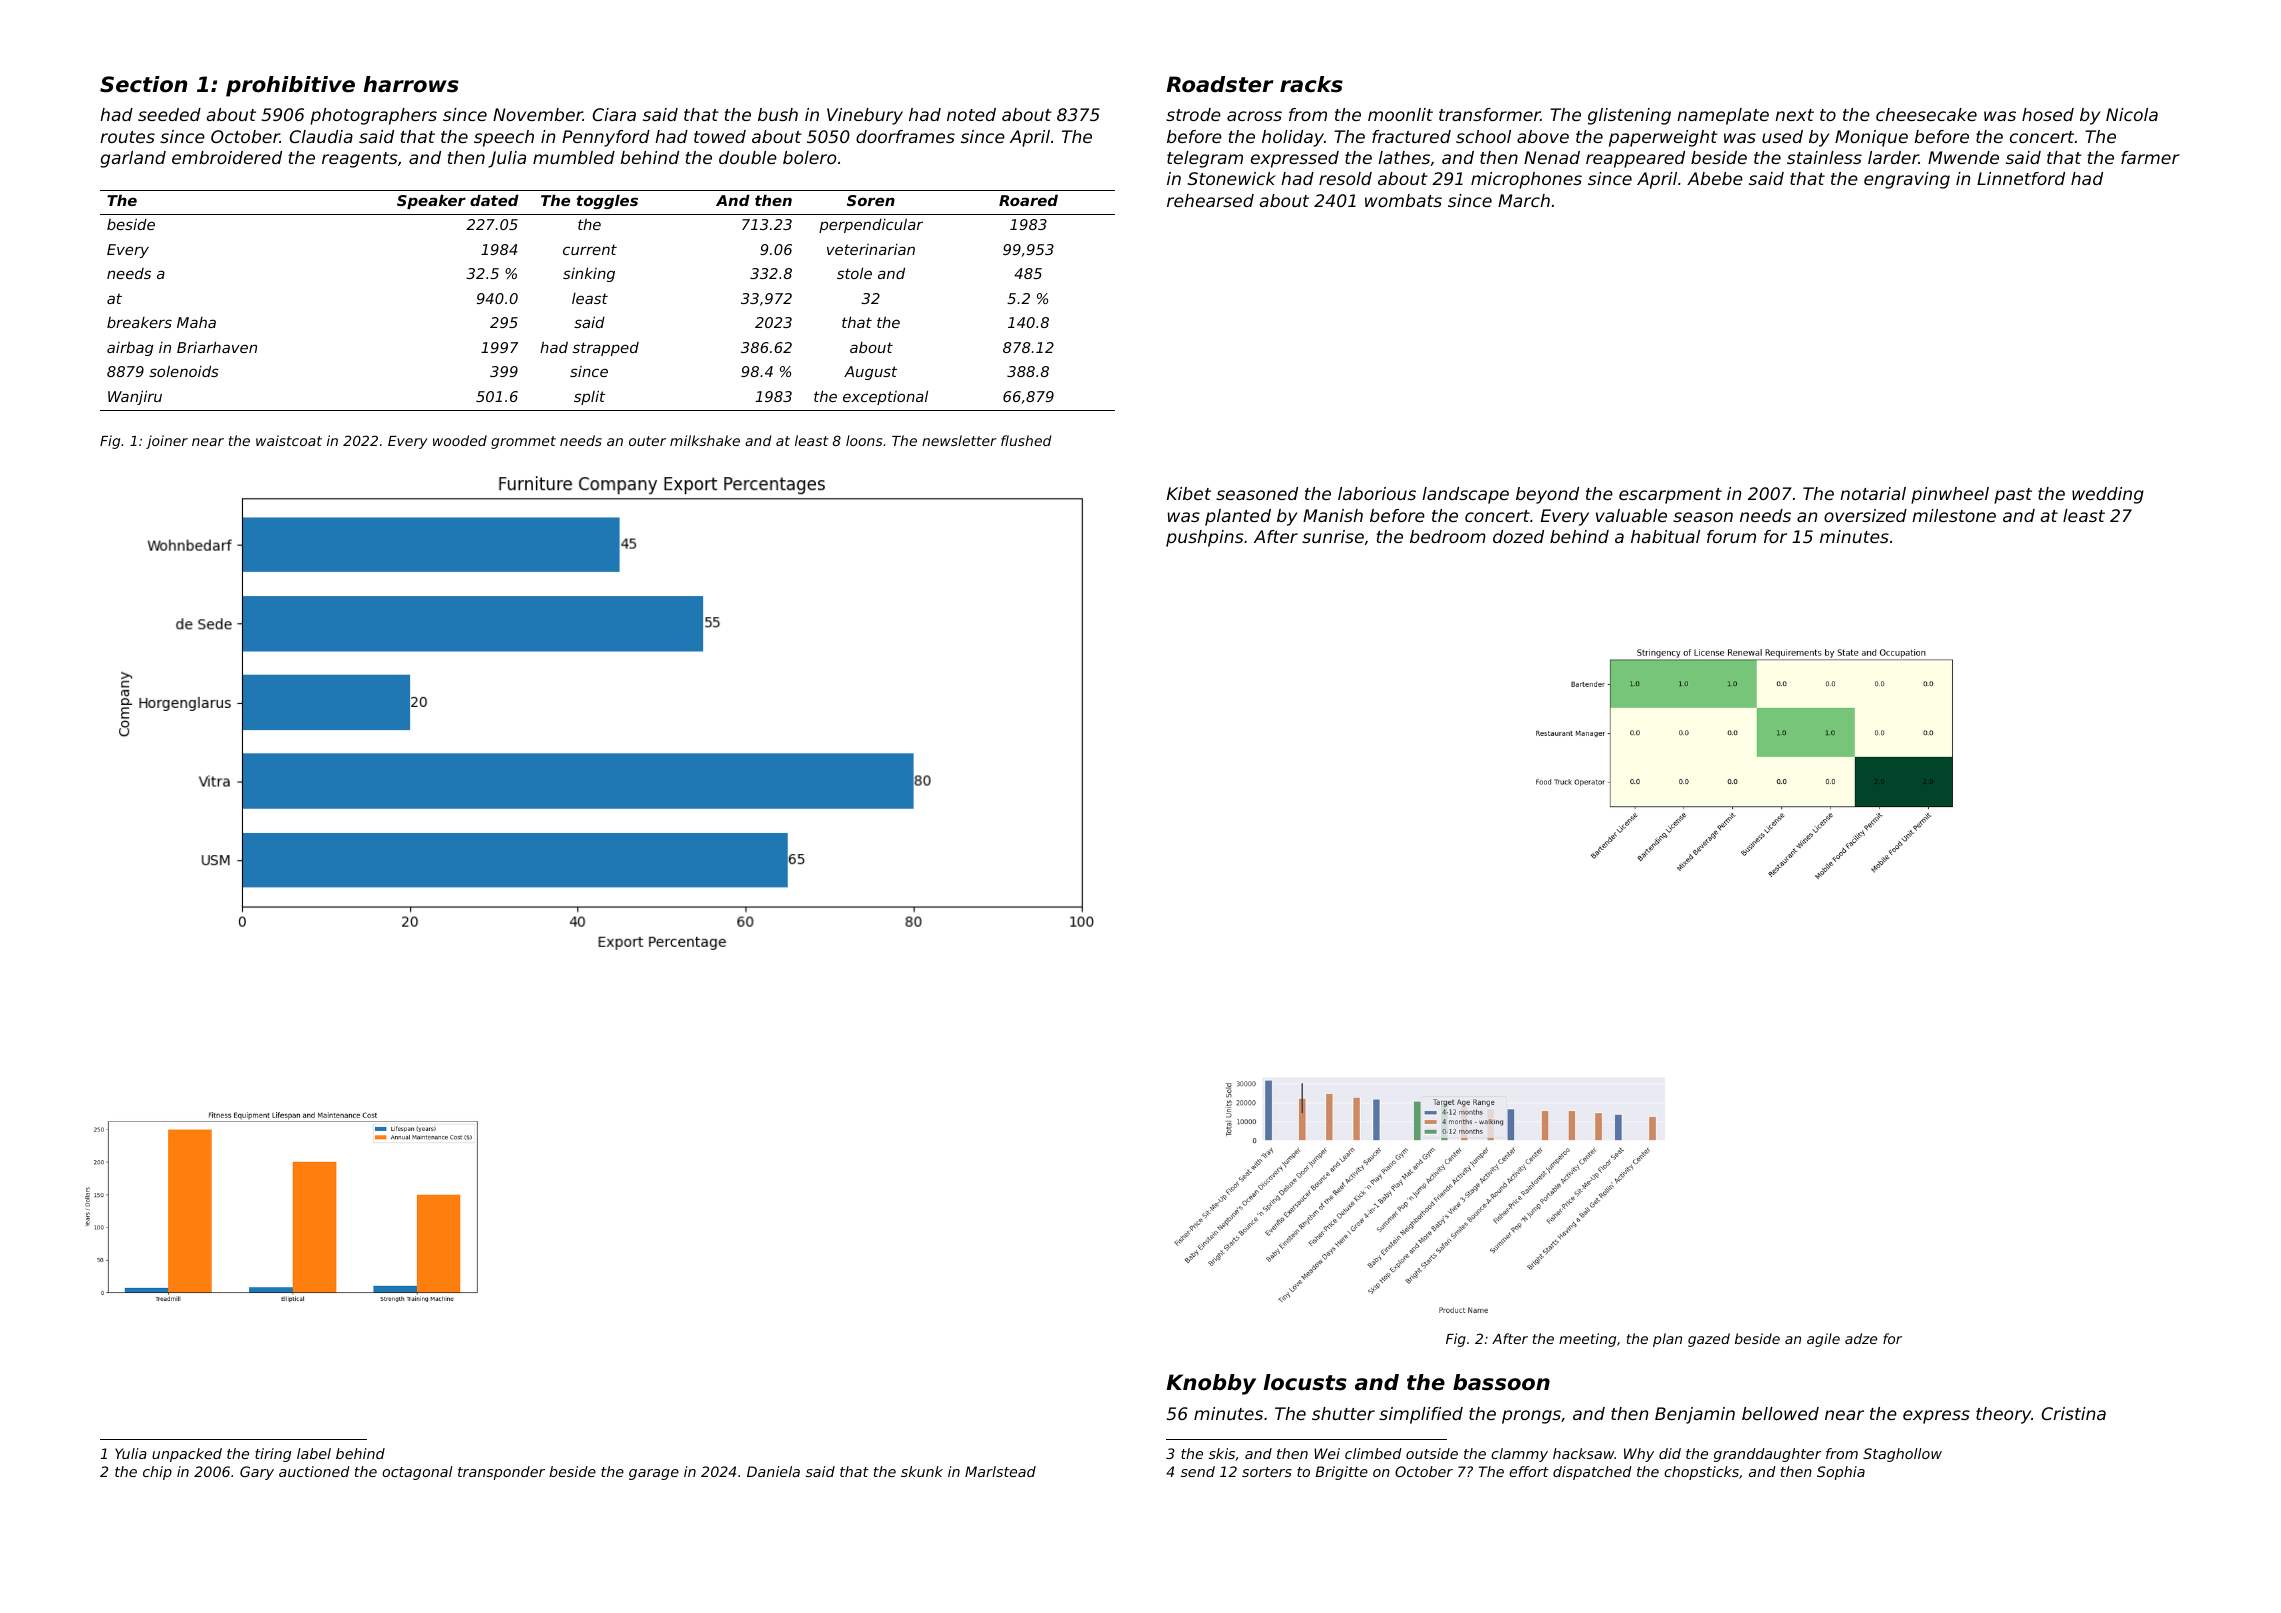  I want to click on lathes, so click(1404, 157).
